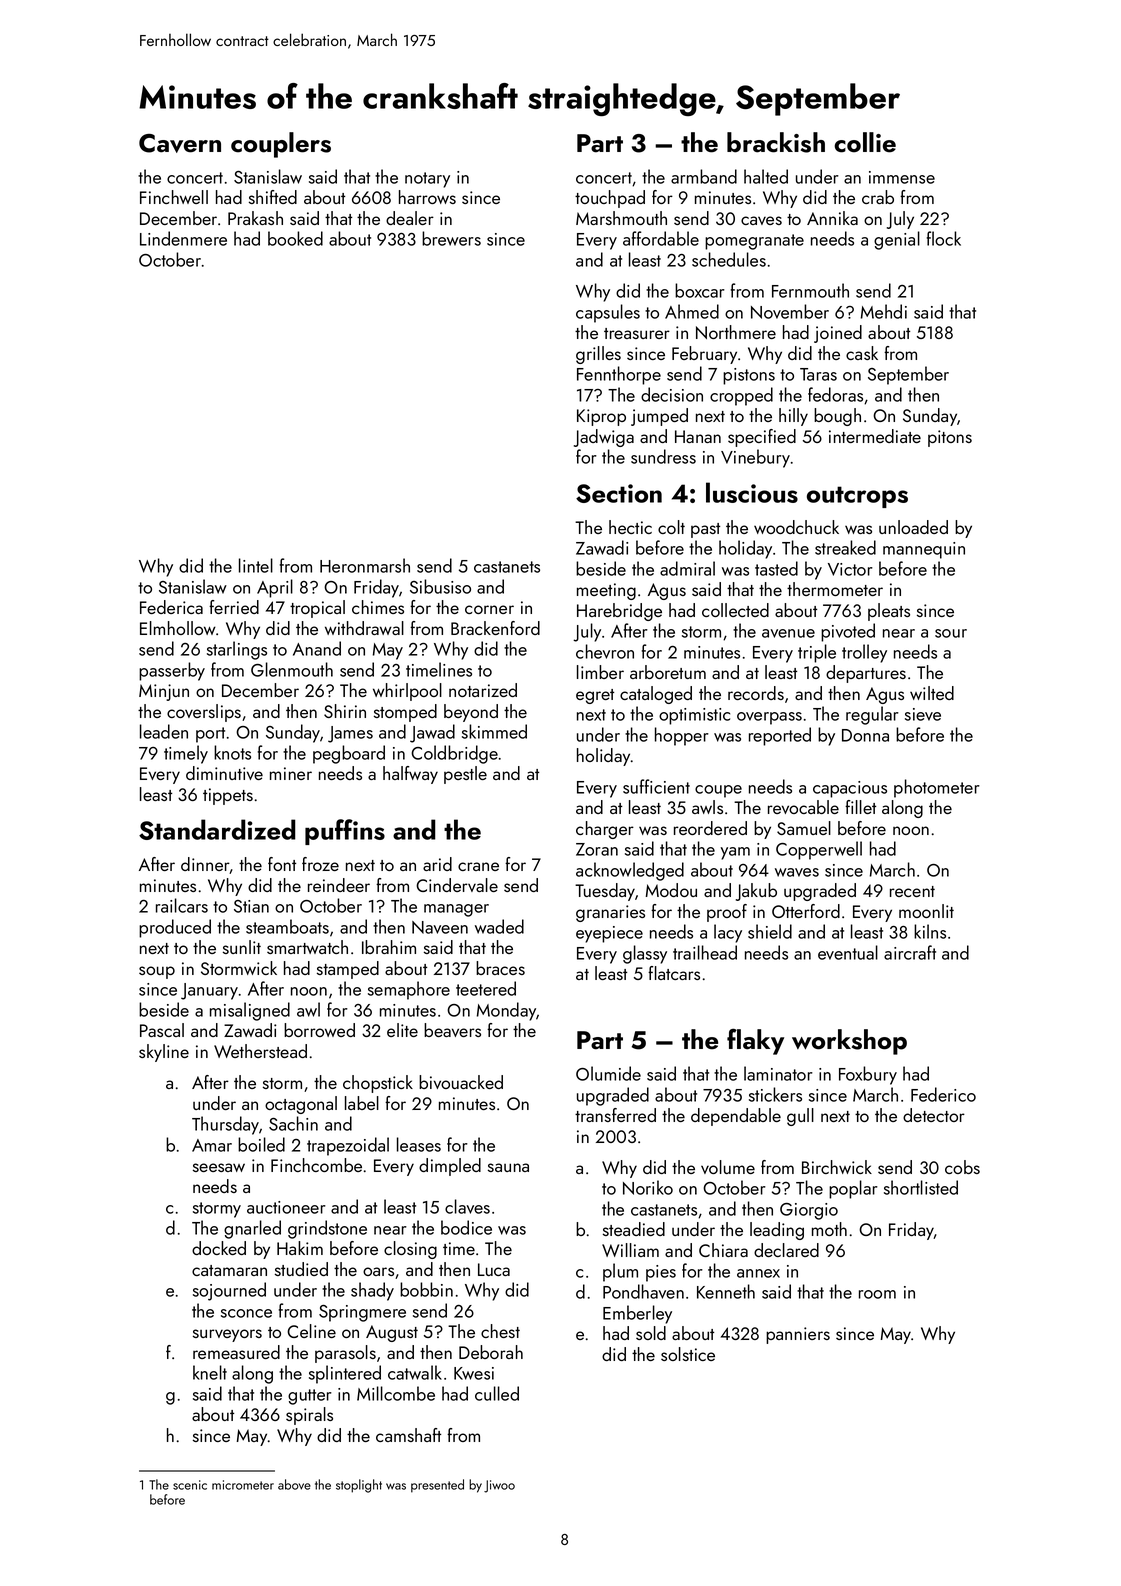 This screenshot has height=1586, width=1121. What do you see at coordinates (704, 176) in the screenshot?
I see `armband` at bounding box center [704, 176].
